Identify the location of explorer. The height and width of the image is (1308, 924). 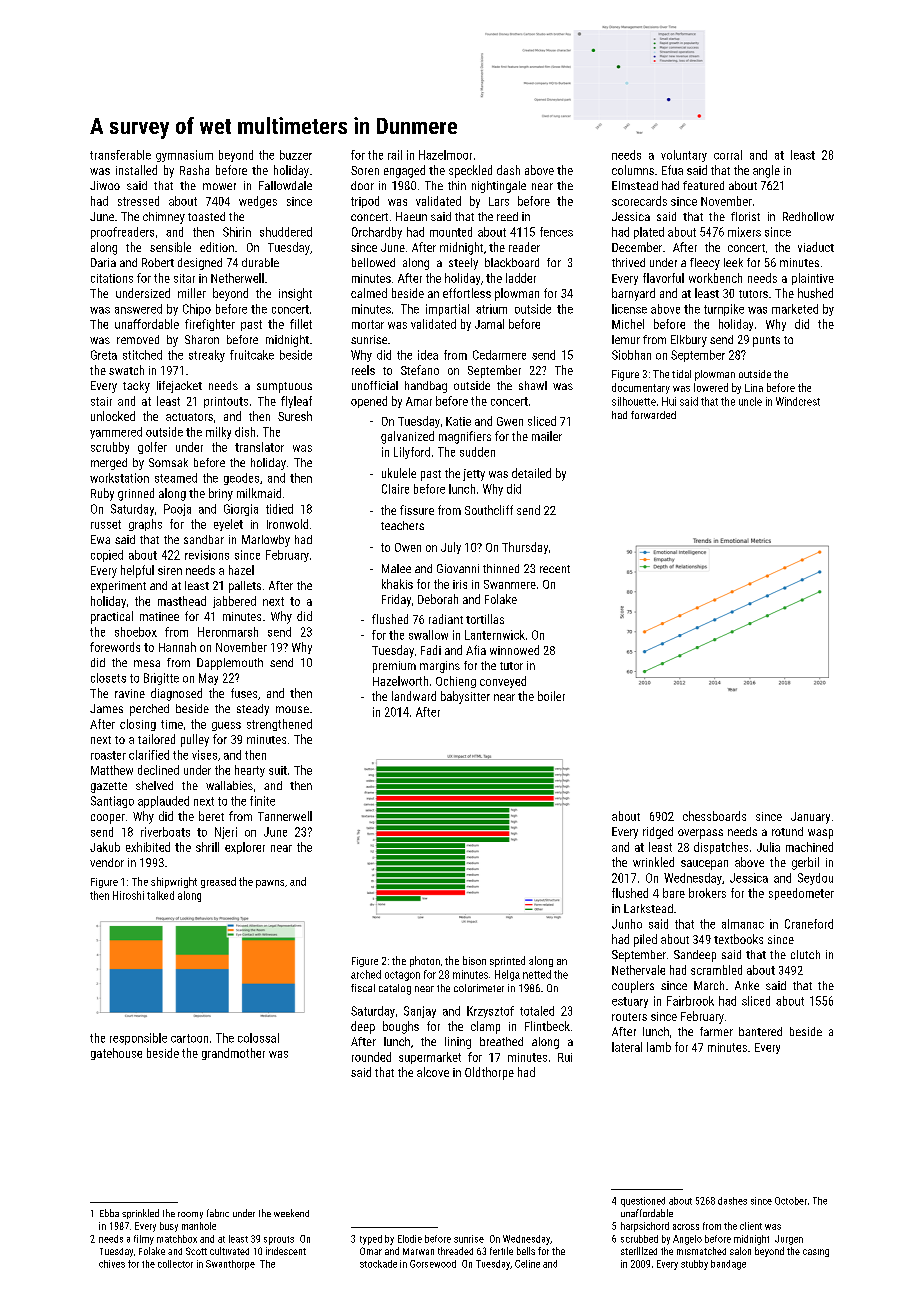
(245, 848).
